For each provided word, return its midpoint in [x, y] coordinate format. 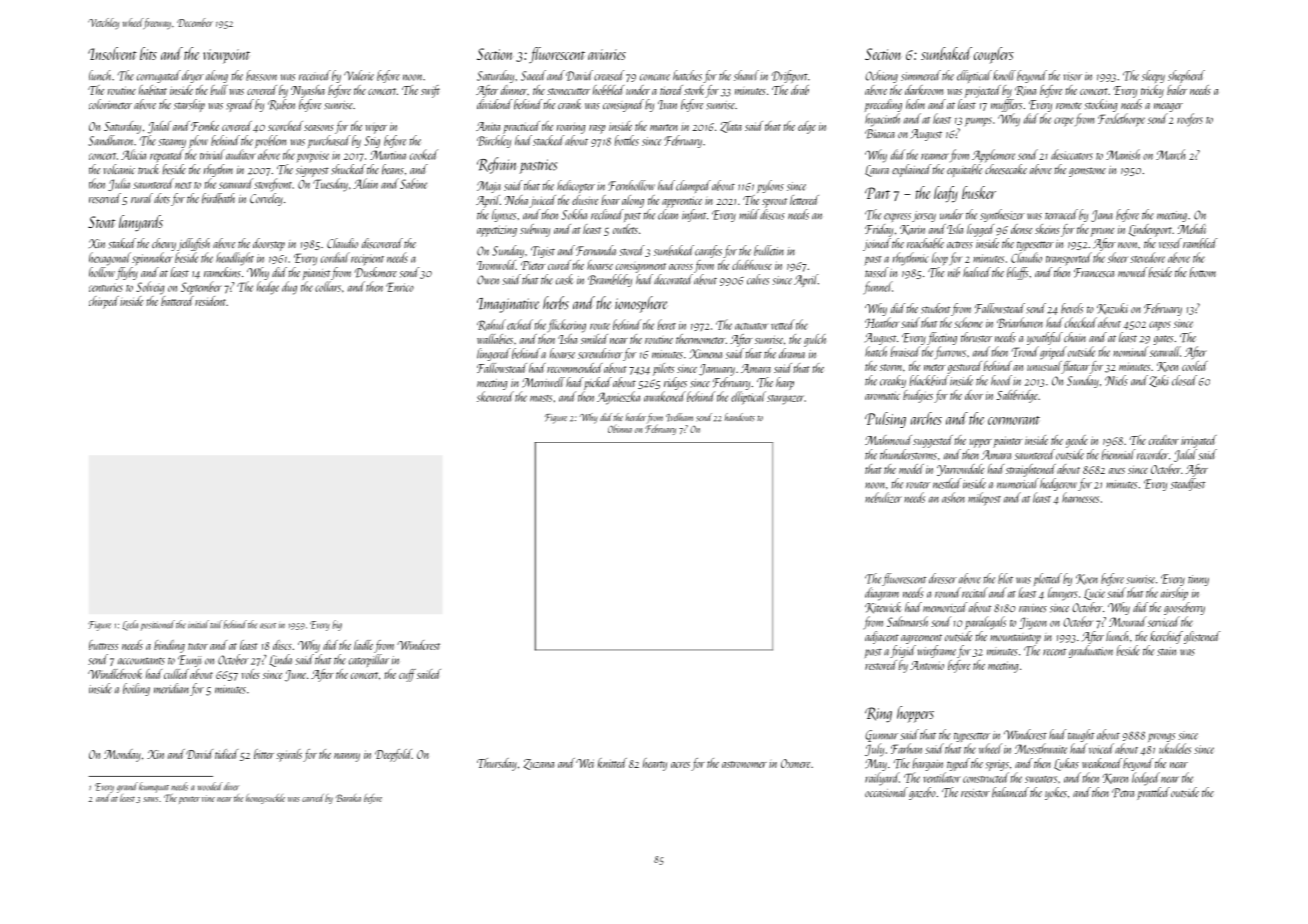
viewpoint [226, 56]
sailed [429, 674]
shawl [746, 75]
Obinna [620, 428]
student [936, 308]
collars [328, 286]
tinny [1198, 580]
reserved [105, 198]
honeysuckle [265, 799]
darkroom [924, 90]
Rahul [491, 325]
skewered [495, 396]
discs [282, 645]
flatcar [1075, 367]
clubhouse [752, 265]
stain [1166, 651]
